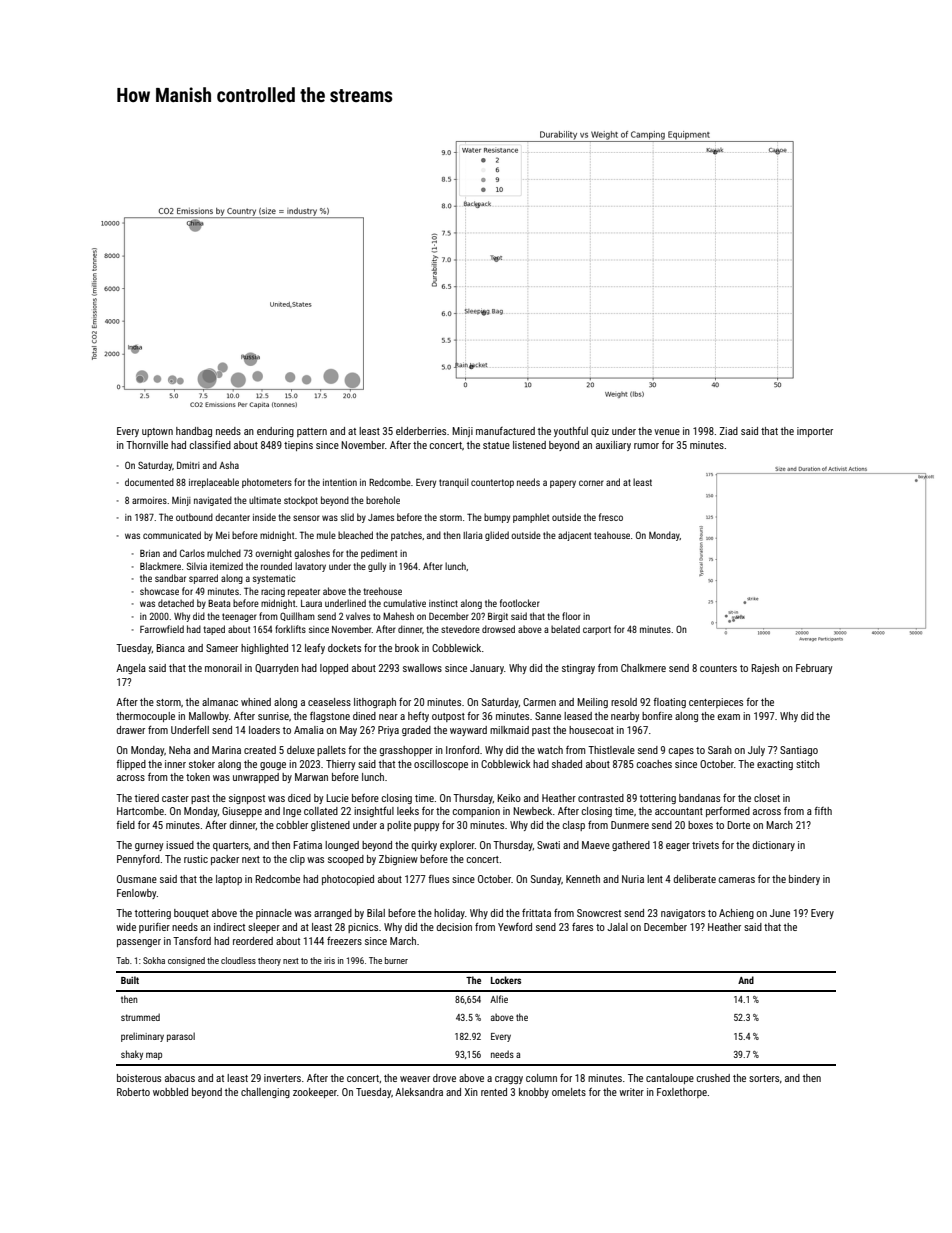  What do you see at coordinates (718, 668) in the screenshot?
I see `counters` at bounding box center [718, 668].
